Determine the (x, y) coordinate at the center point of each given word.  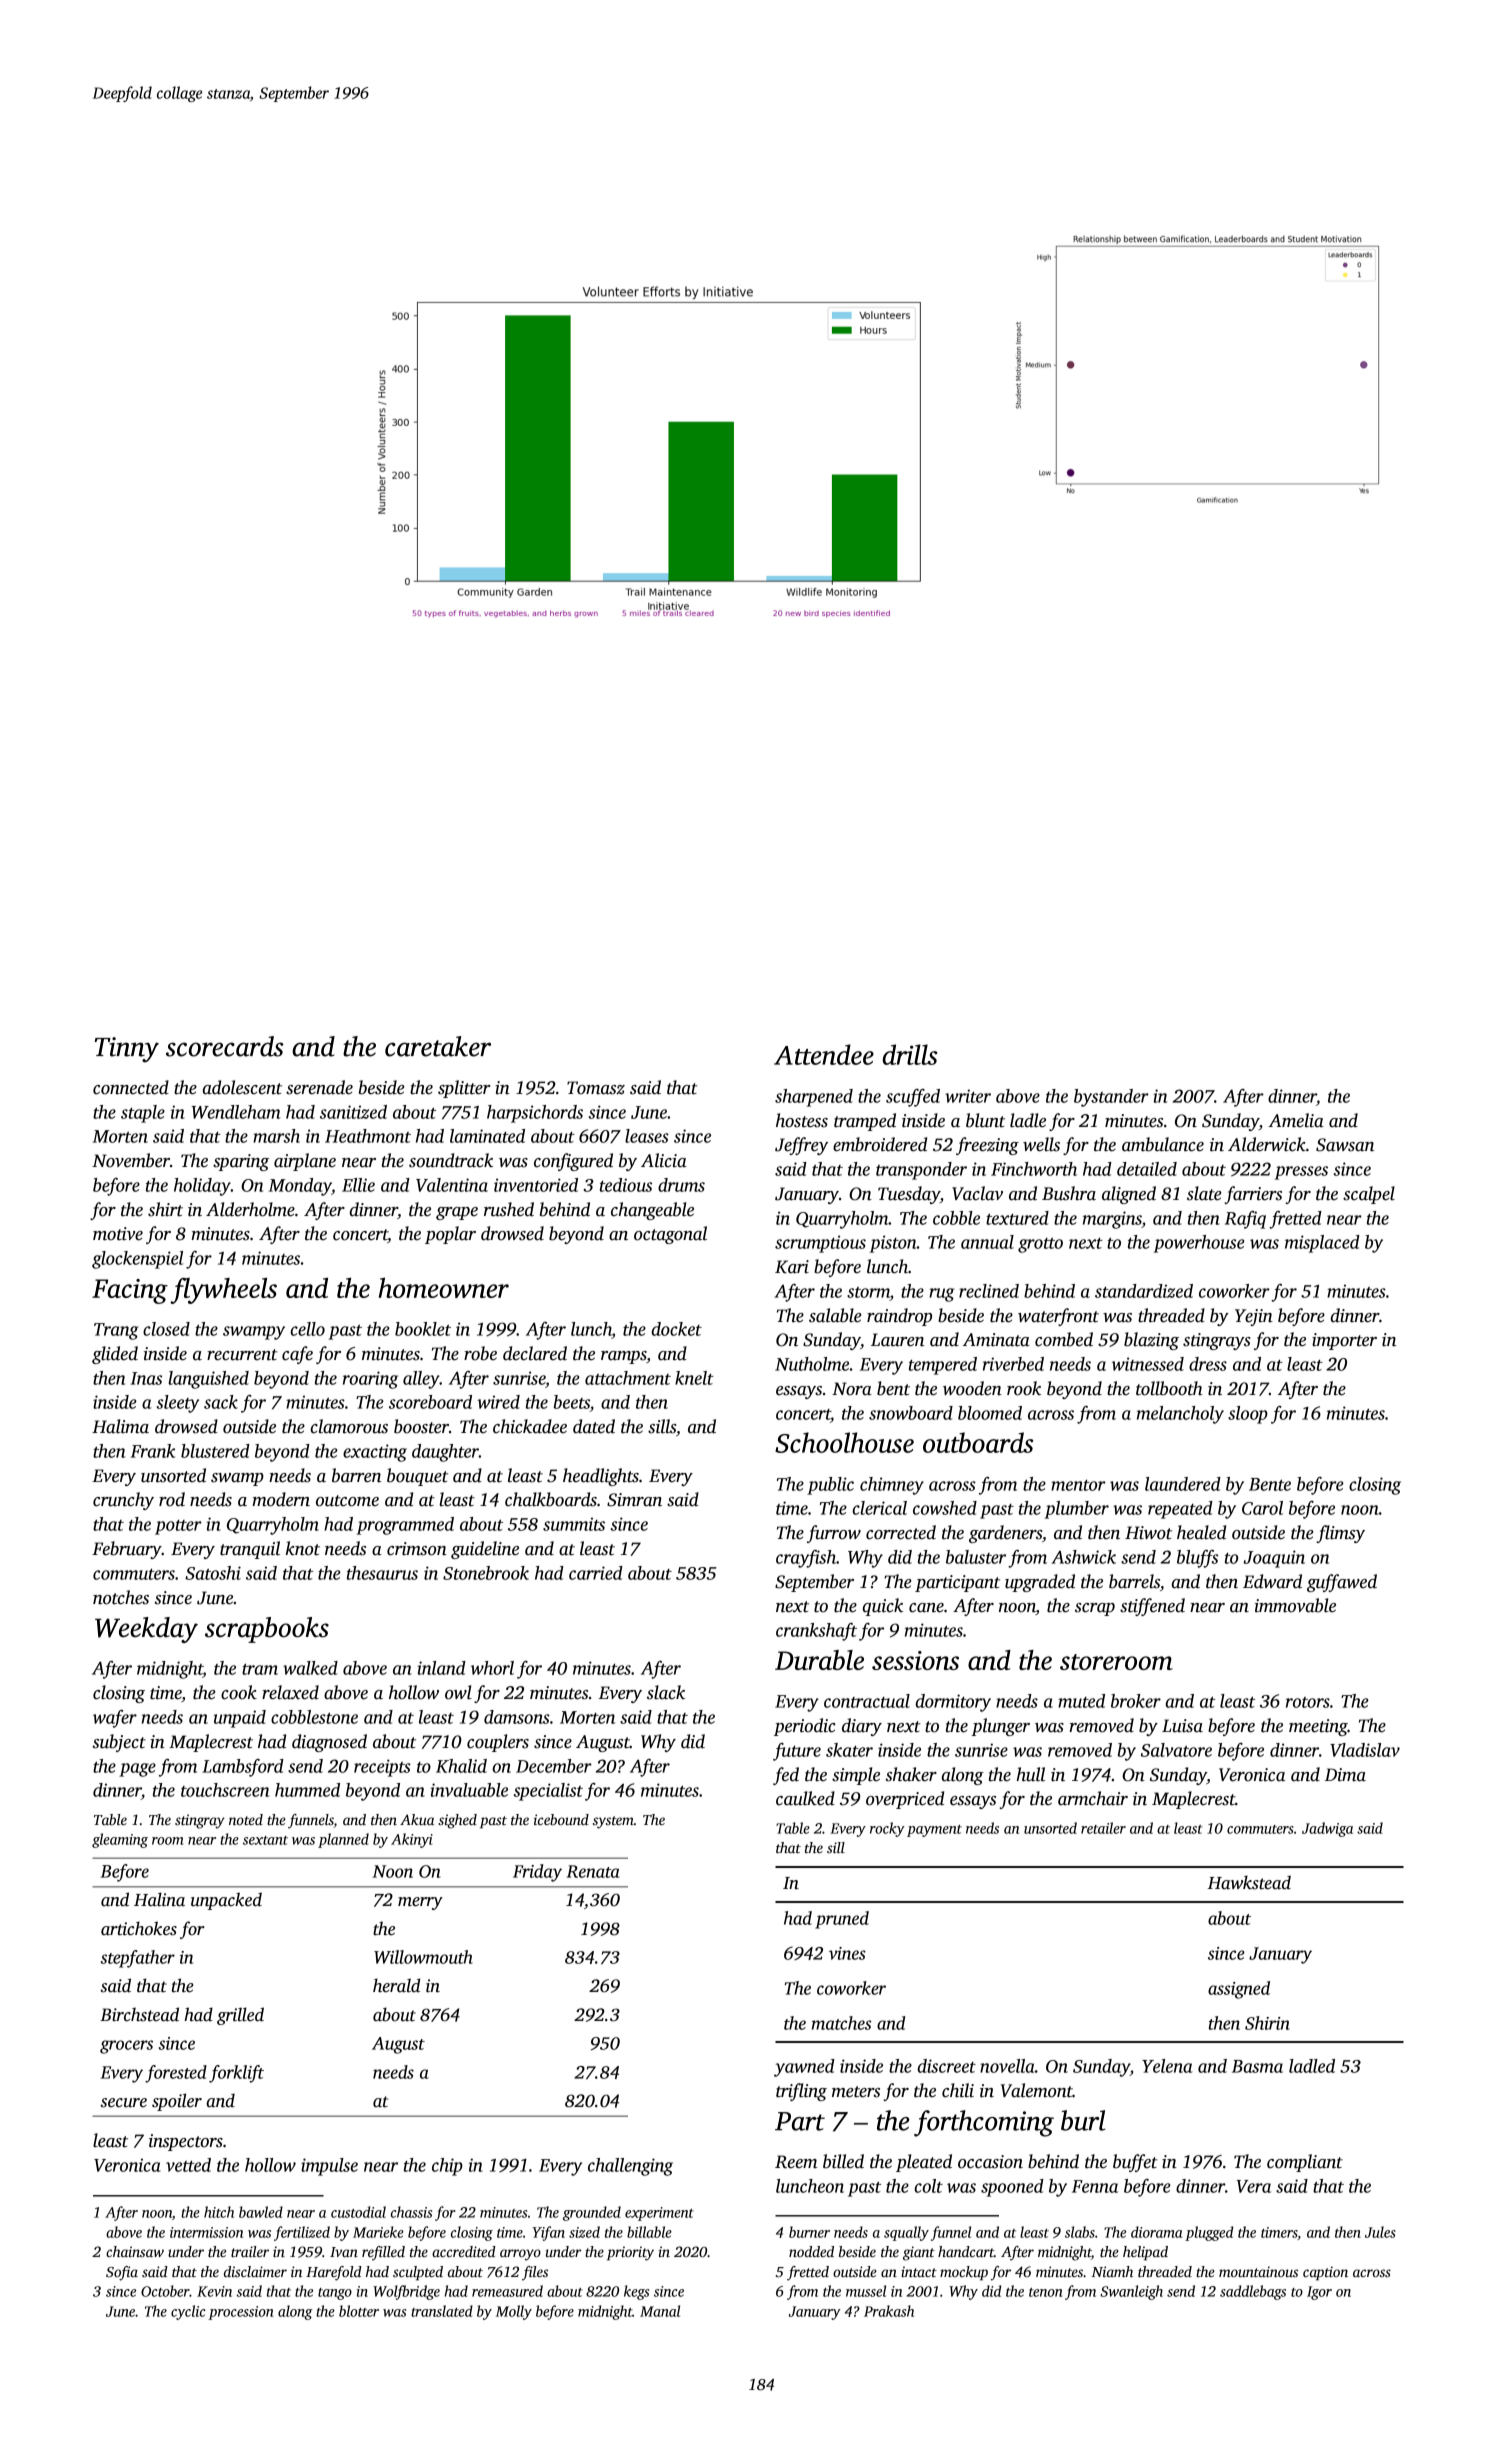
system (613, 1822)
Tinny (127, 1050)
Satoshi (213, 1573)
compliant (1305, 2163)
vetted (188, 2165)
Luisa (1182, 1726)
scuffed (913, 1098)
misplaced (1322, 1244)
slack (666, 1692)
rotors (1308, 1702)
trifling (801, 2092)
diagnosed (329, 1743)
